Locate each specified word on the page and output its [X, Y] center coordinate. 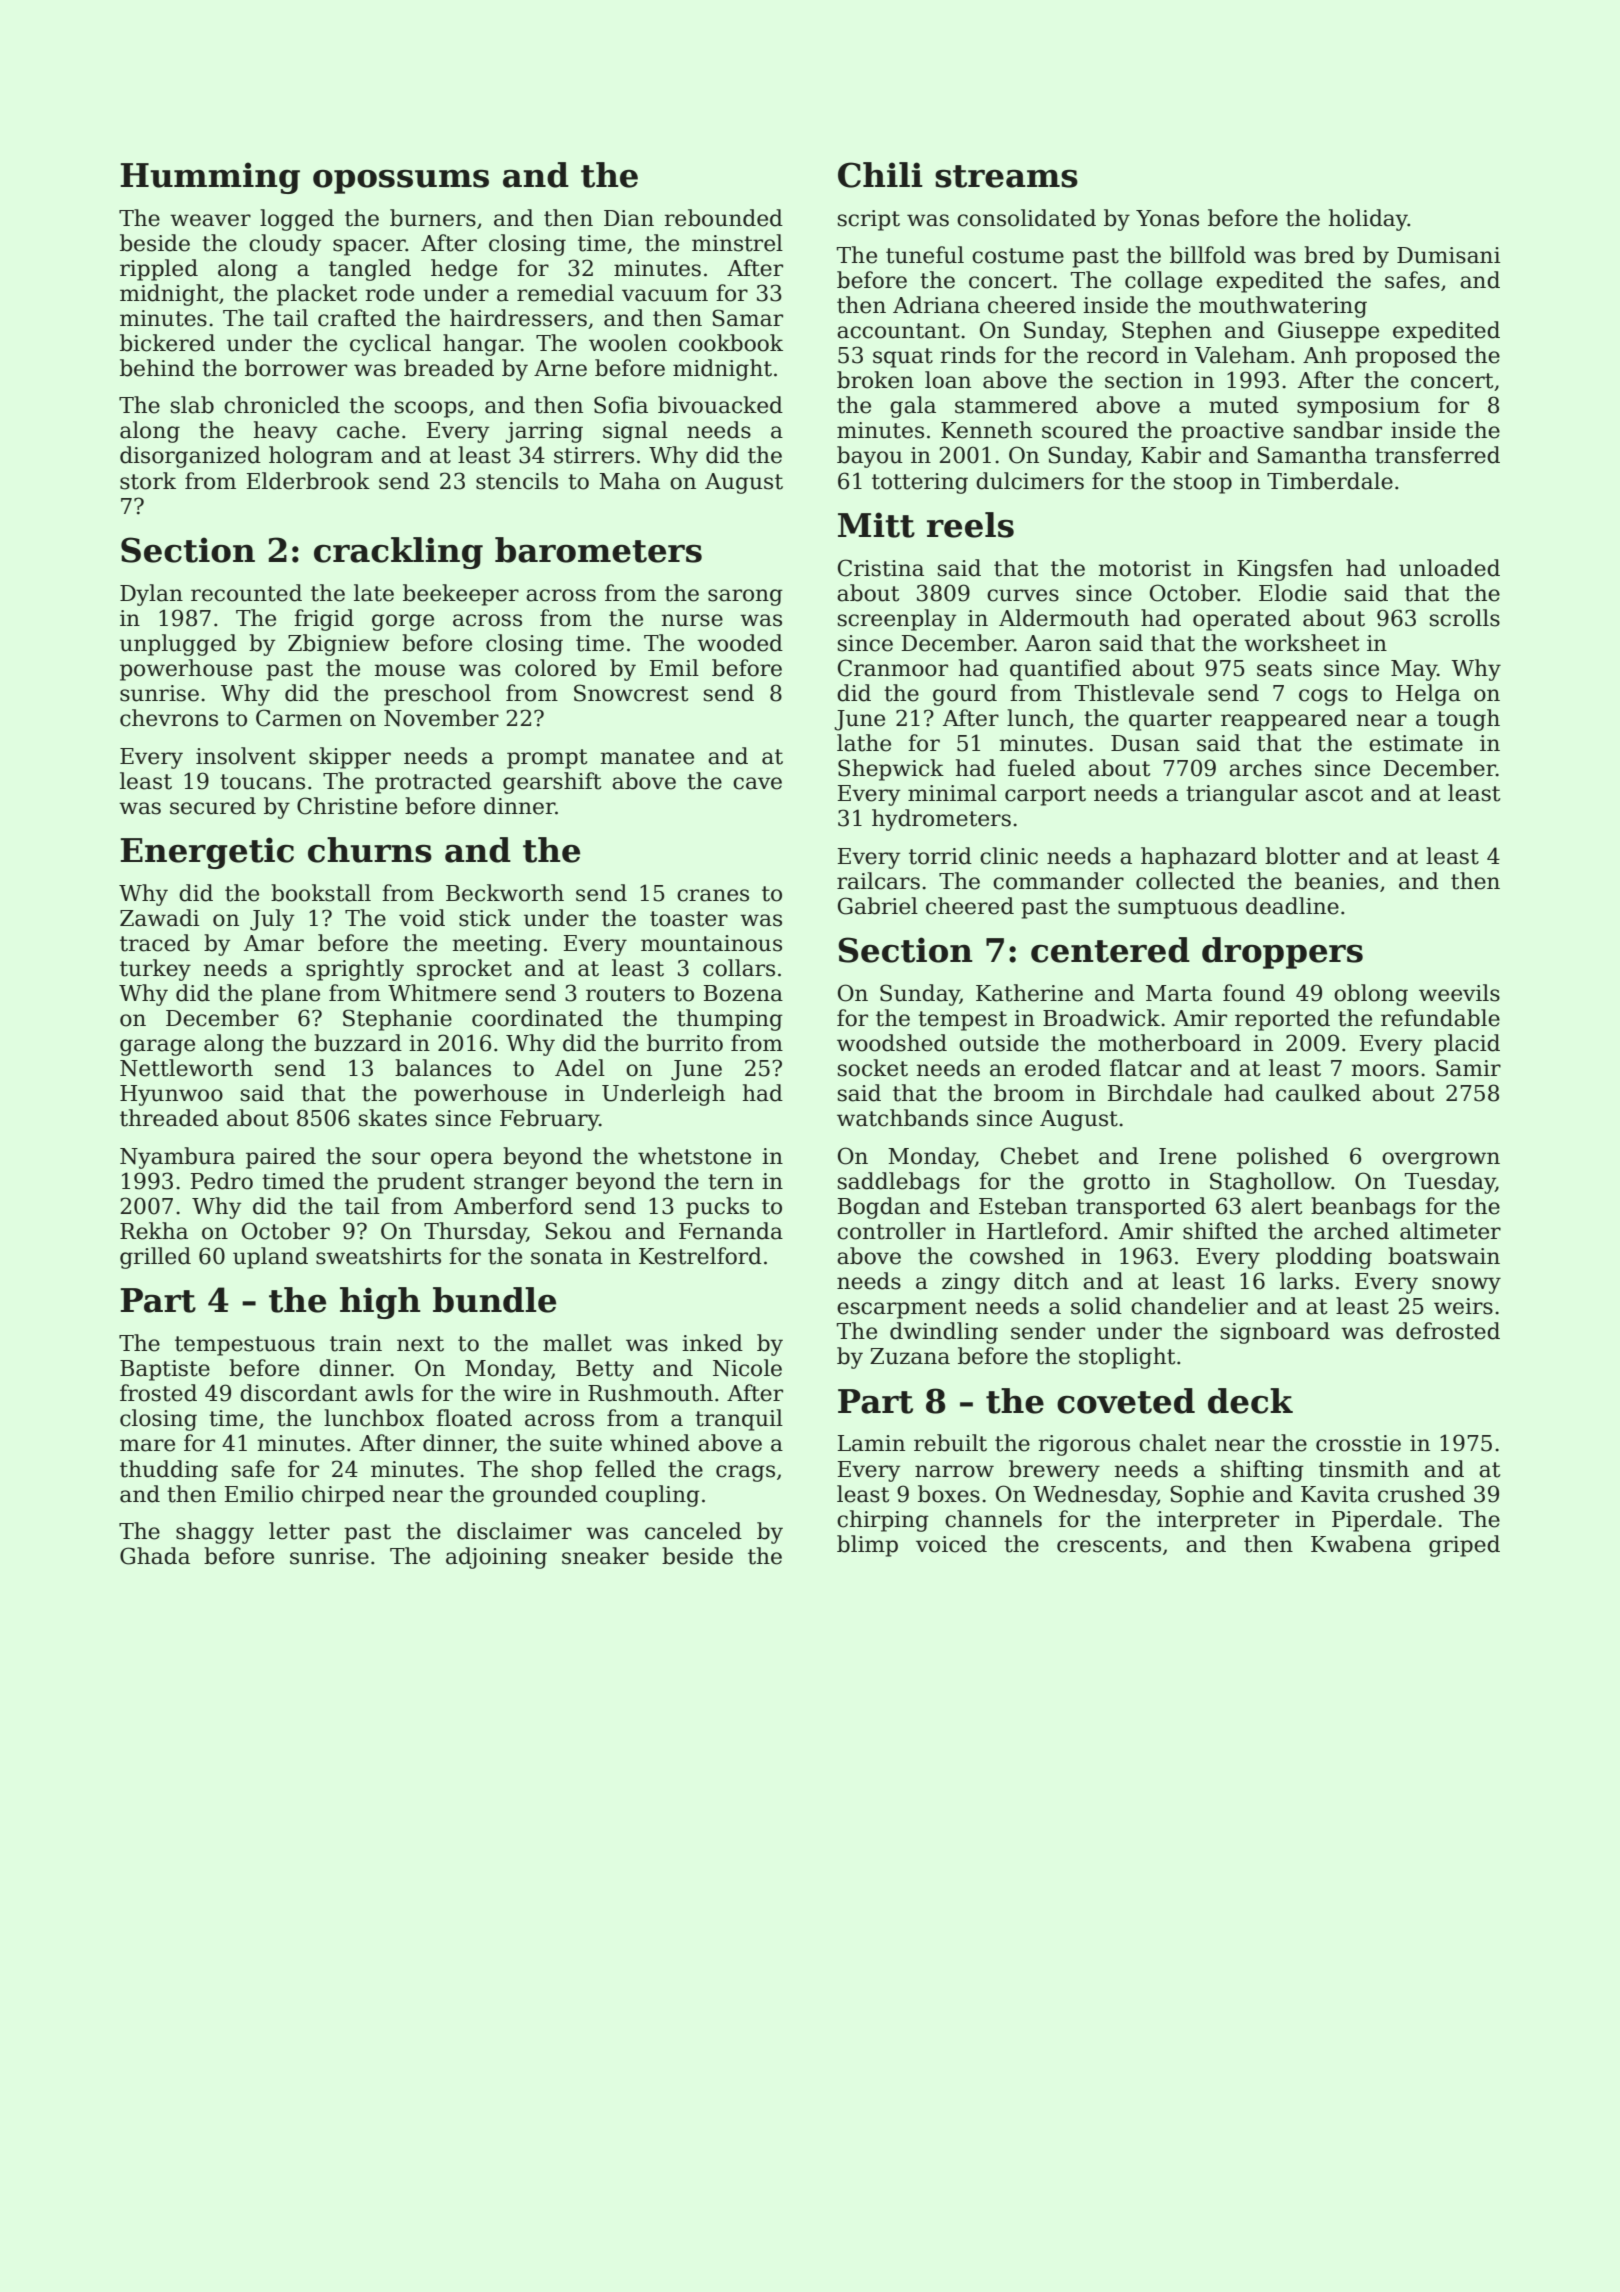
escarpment [901, 1309]
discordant [298, 1393]
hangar [482, 345]
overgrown [1441, 1160]
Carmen [299, 718]
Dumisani [1448, 255]
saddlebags [899, 1183]
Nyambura [177, 1158]
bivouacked [720, 405]
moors [1385, 1070]
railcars [878, 881]
